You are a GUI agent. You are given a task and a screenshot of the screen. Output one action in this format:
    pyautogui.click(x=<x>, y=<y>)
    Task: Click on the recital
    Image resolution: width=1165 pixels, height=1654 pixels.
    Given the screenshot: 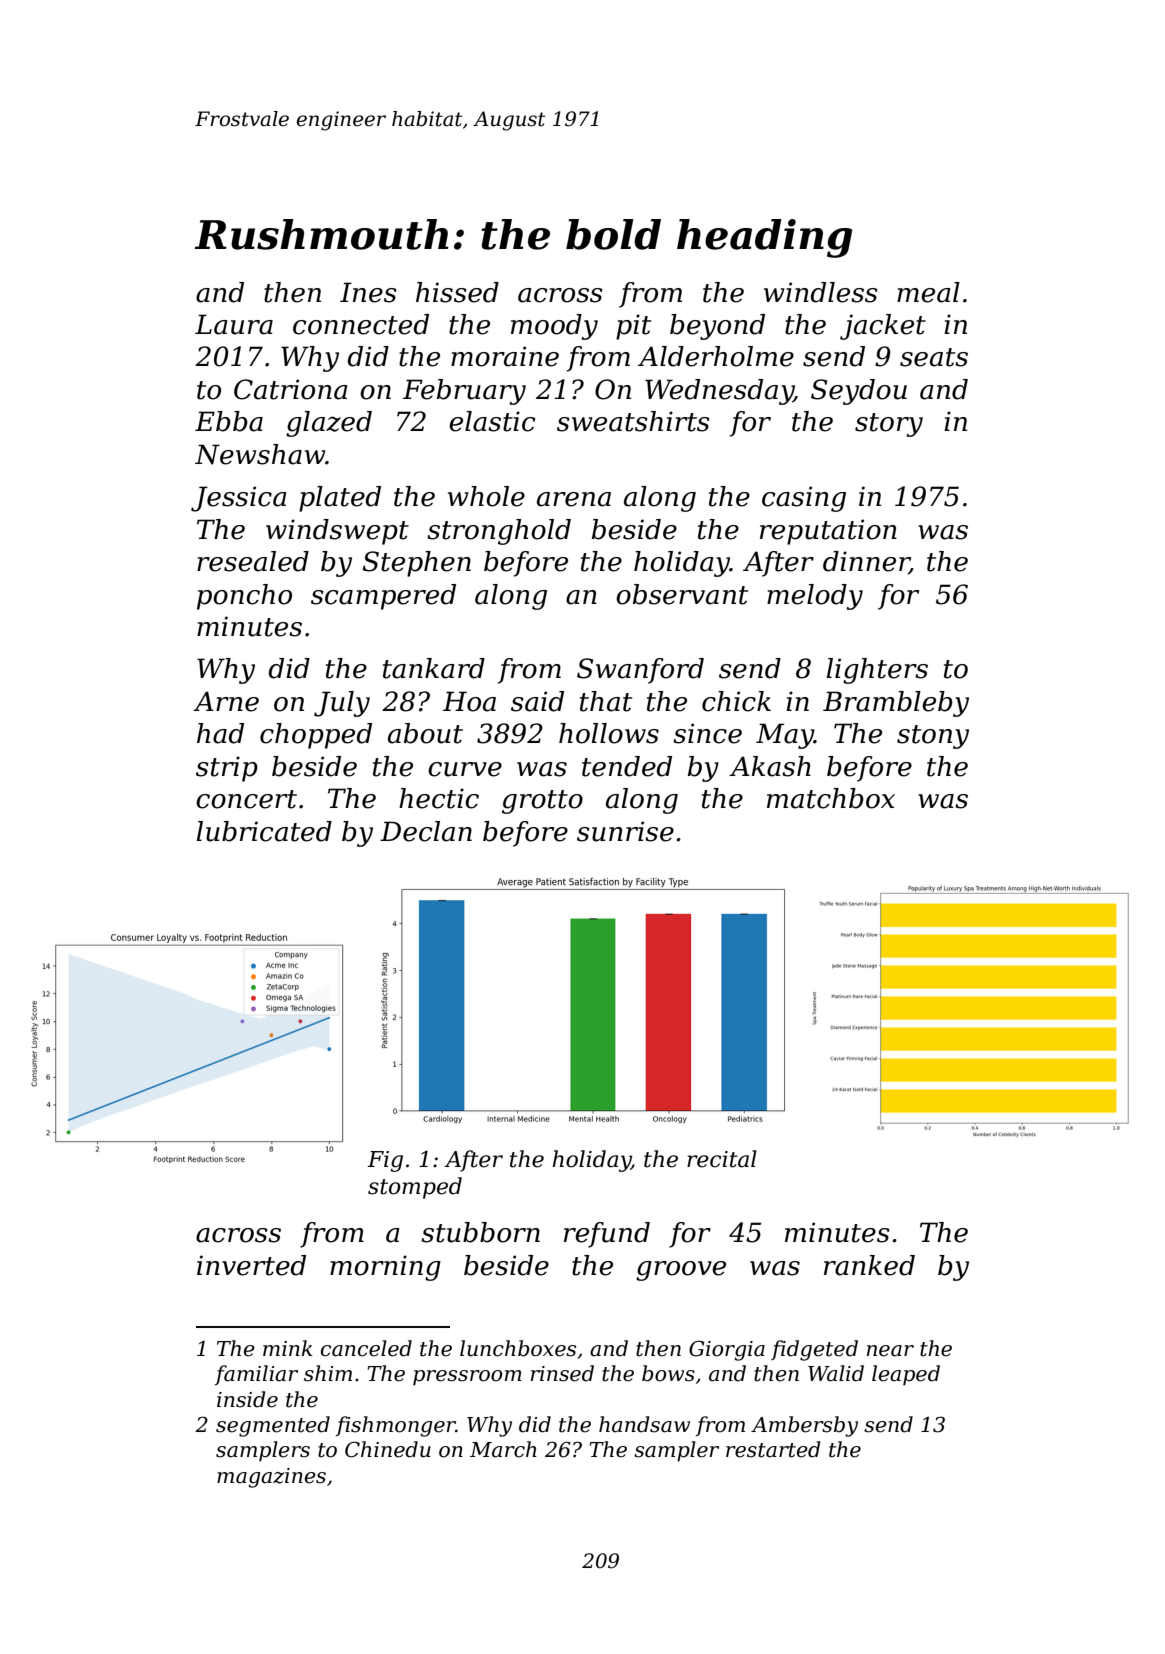 What is the action you would take?
    pyautogui.click(x=722, y=1159)
